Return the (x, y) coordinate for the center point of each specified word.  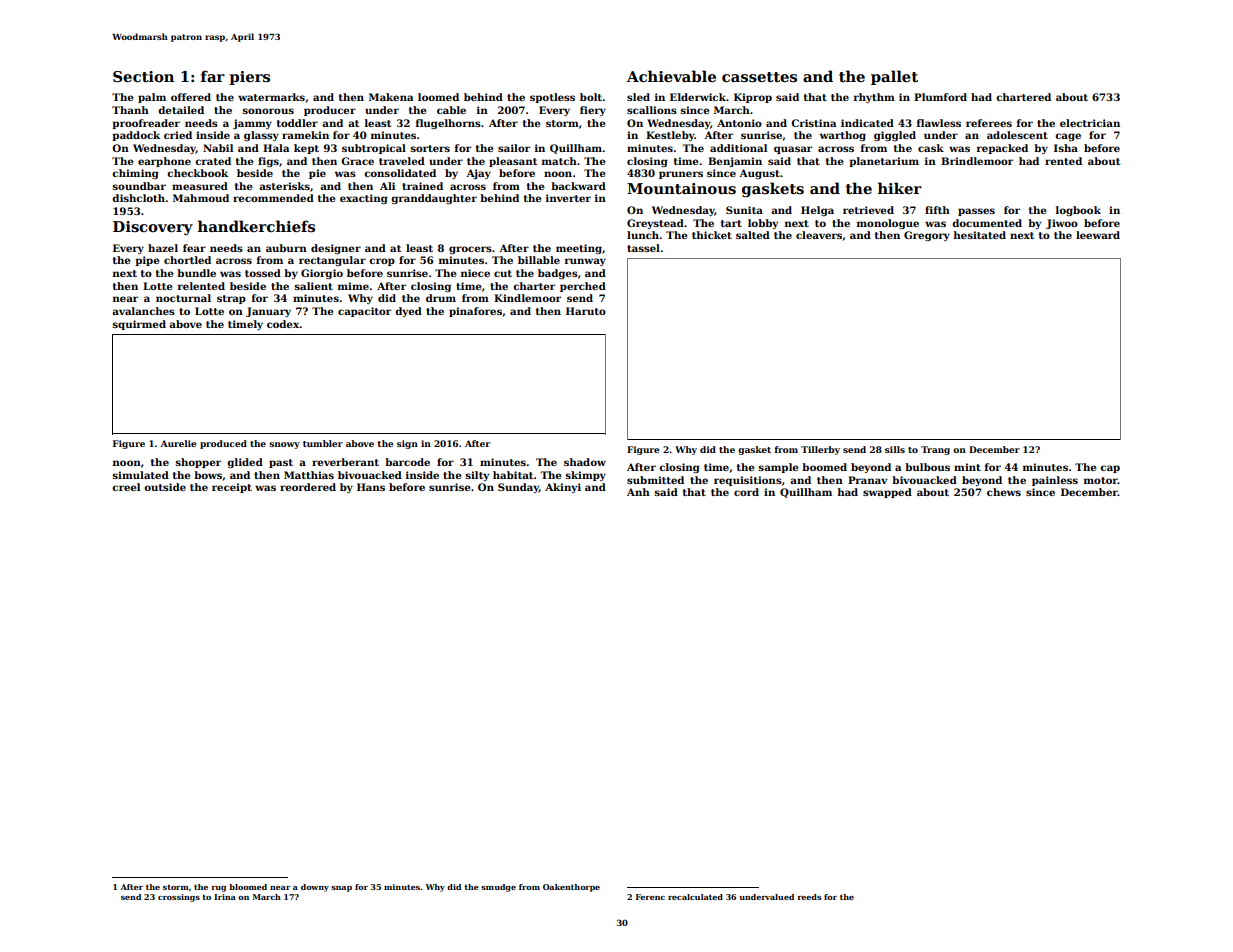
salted (753, 235)
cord (746, 492)
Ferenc (650, 897)
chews (1004, 492)
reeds (809, 897)
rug (218, 889)
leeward (1098, 235)
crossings (179, 898)
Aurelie (178, 443)
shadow (585, 462)
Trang (935, 450)
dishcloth (138, 198)
